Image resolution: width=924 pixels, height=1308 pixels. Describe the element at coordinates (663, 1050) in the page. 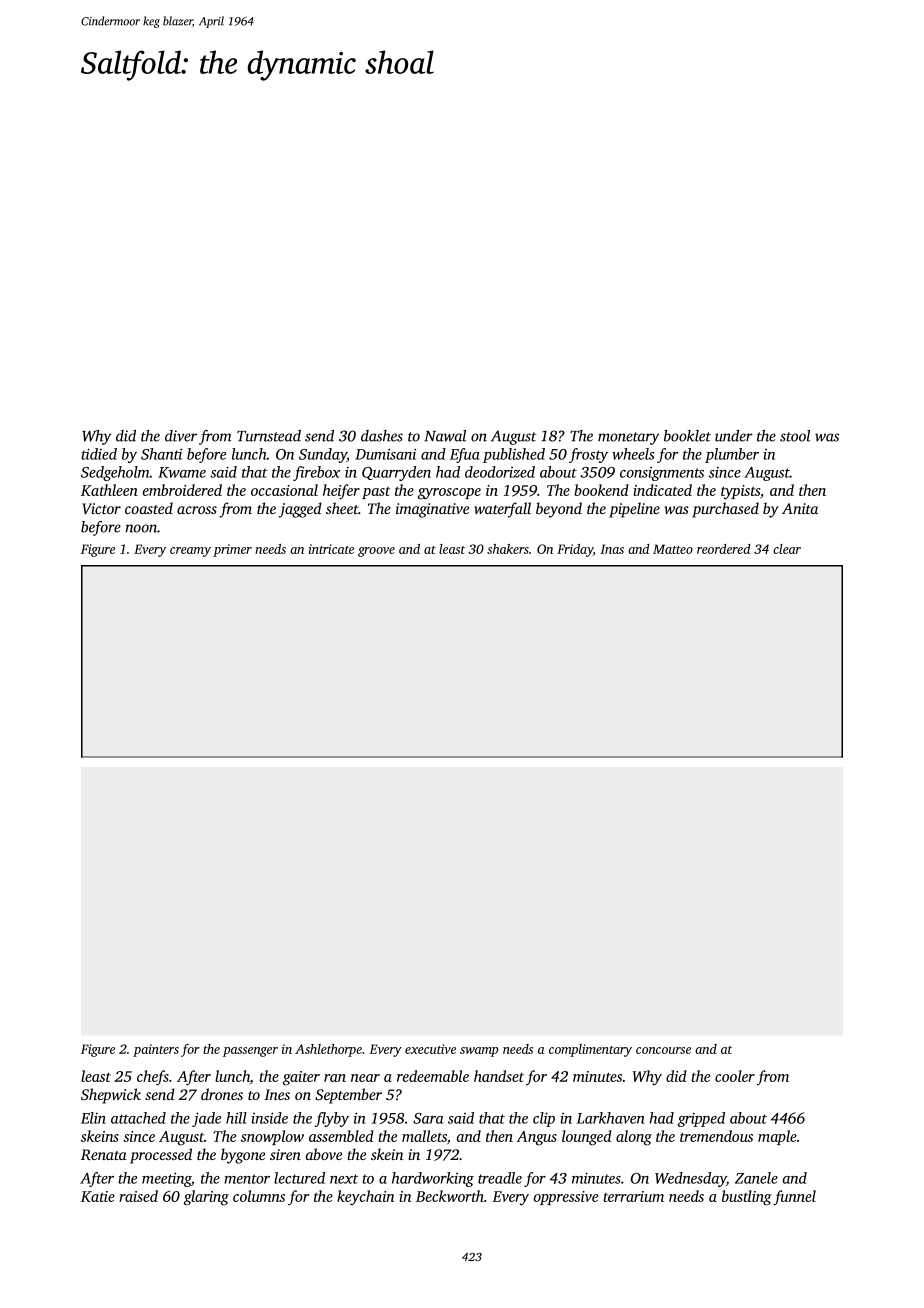

I see `concourse` at that location.
